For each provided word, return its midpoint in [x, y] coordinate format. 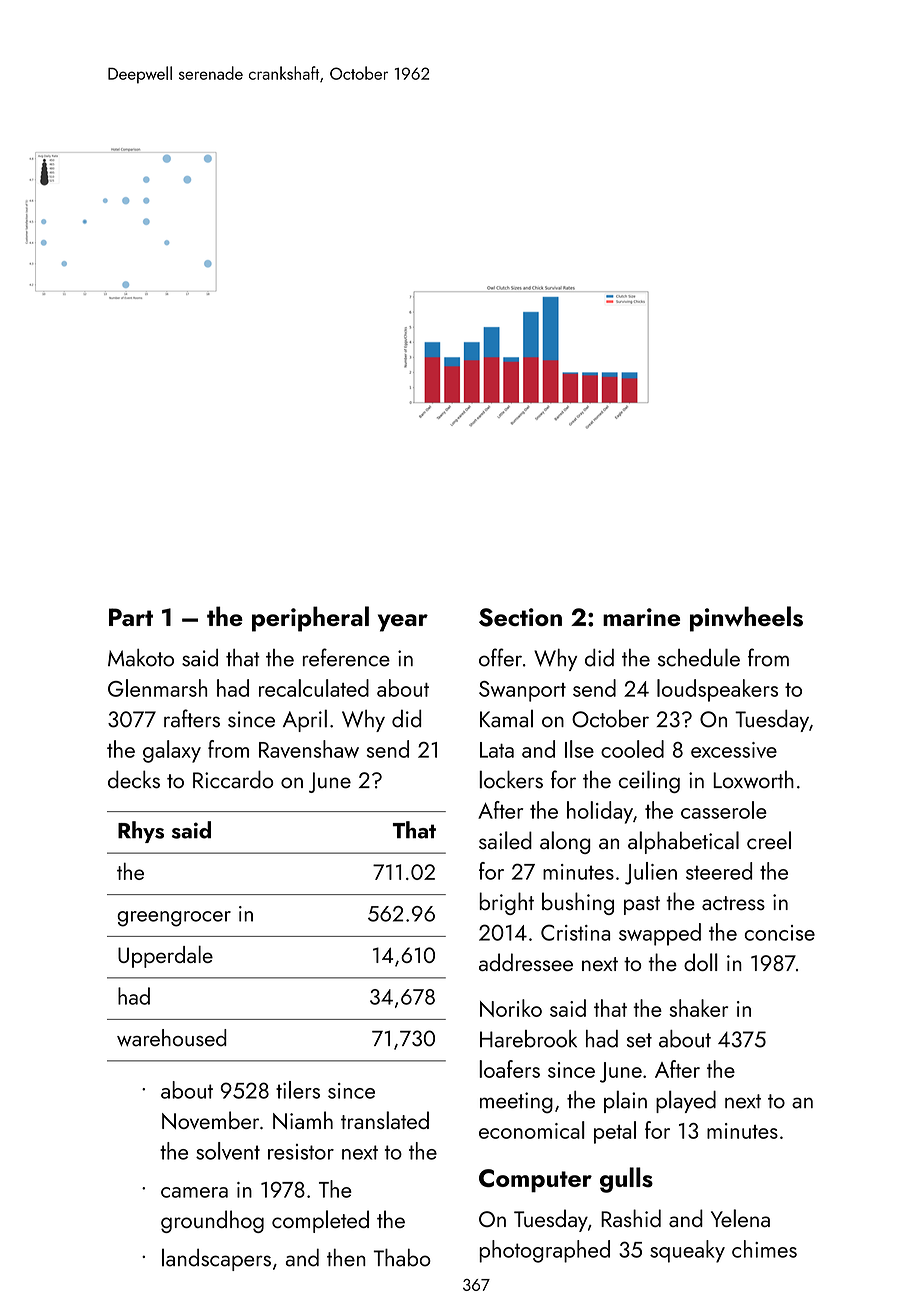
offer [500, 657]
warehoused [172, 1038]
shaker [698, 1008]
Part [131, 617]
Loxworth [753, 779]
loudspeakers [717, 690]
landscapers [216, 1259]
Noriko [511, 1008]
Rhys [141, 832]
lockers [511, 779]
